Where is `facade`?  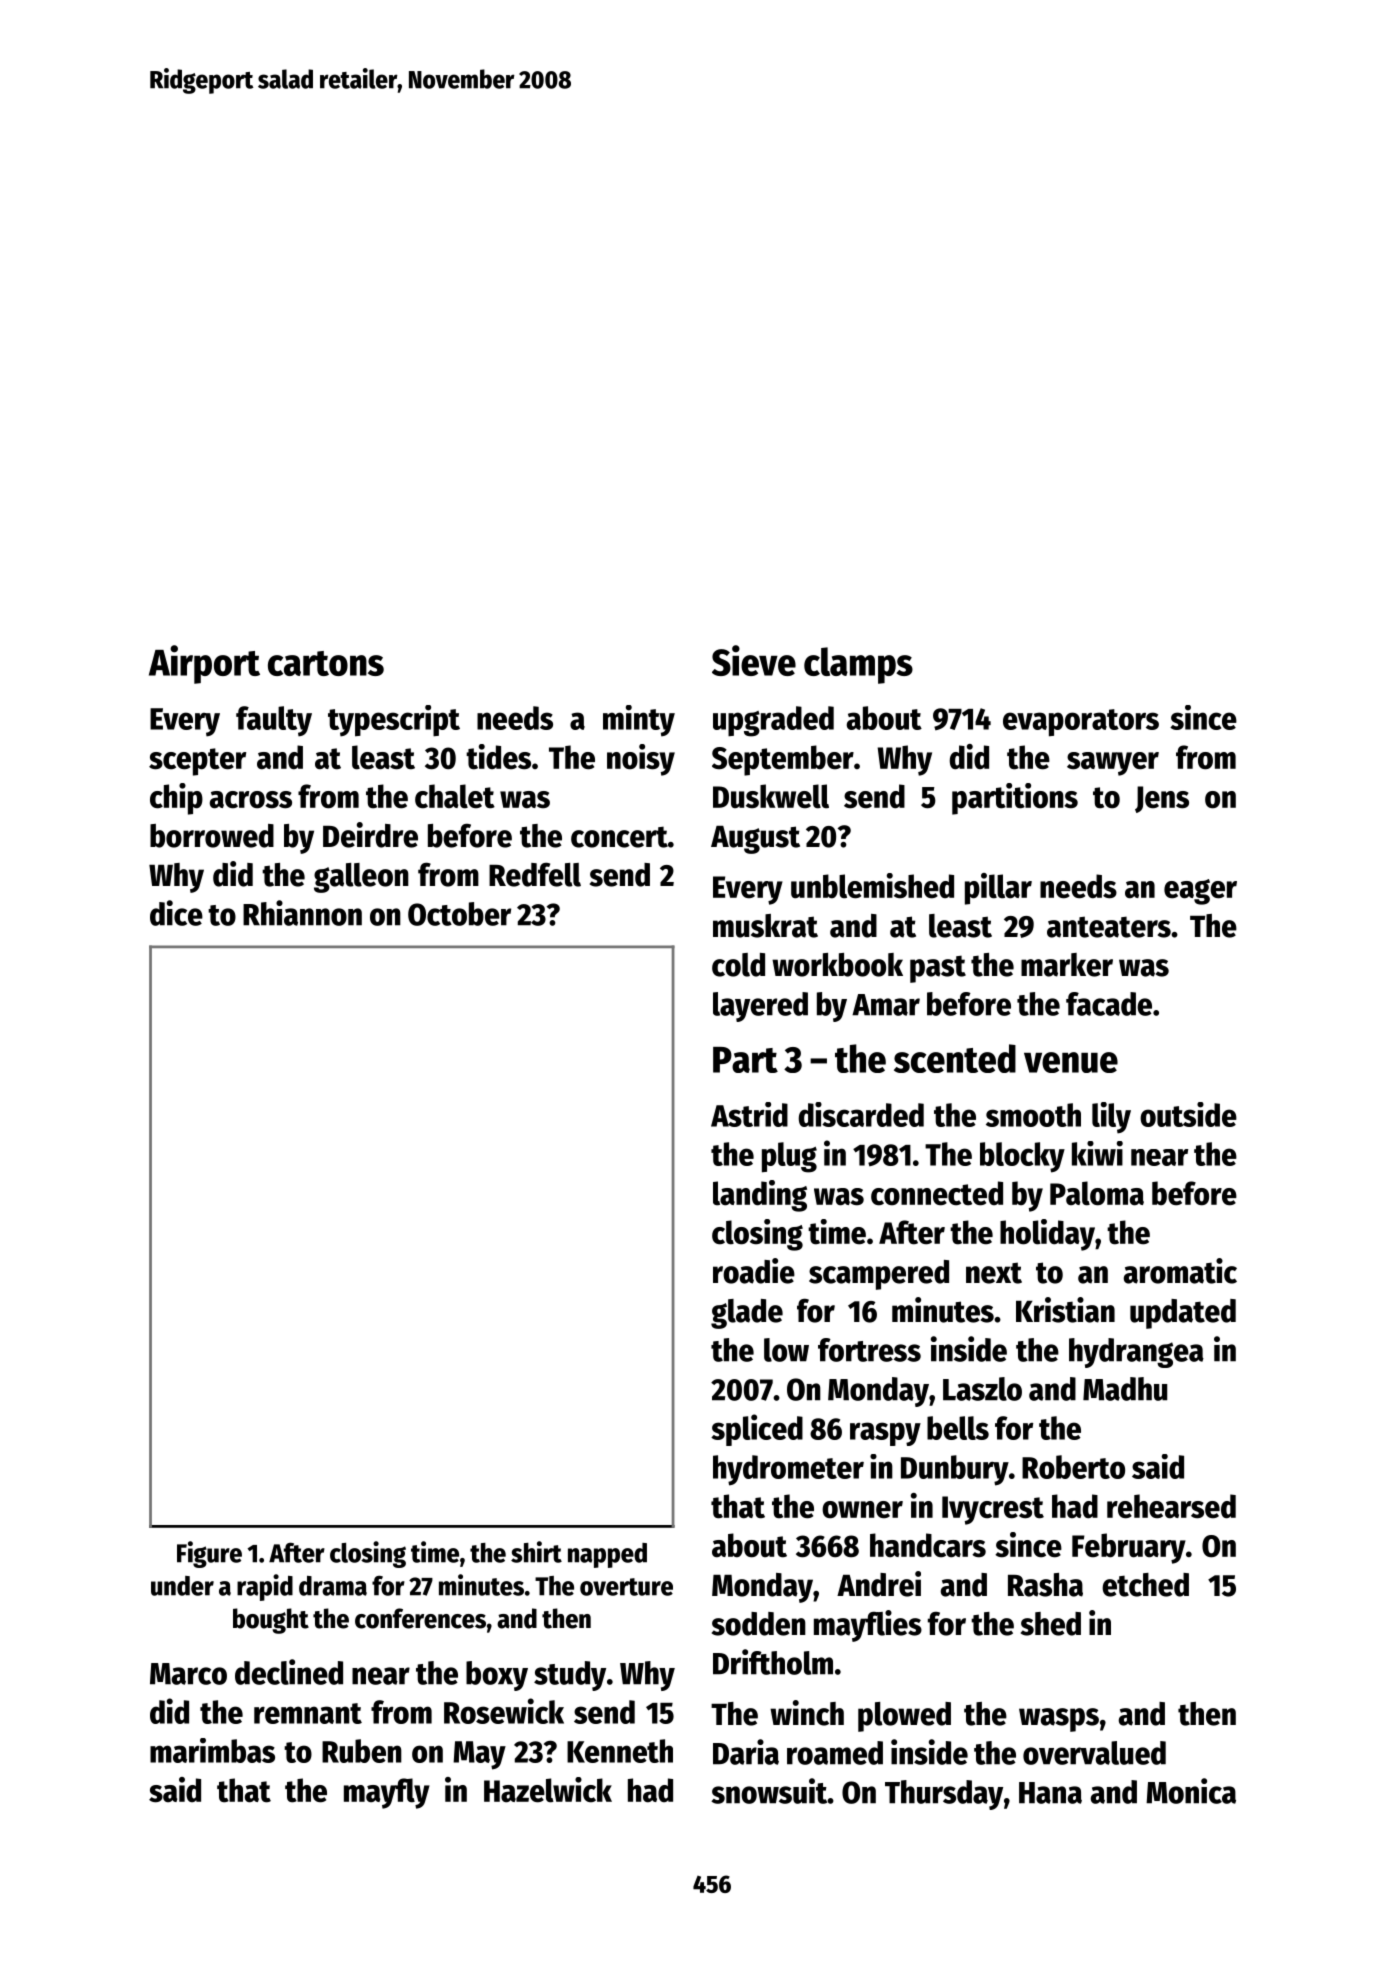 facade is located at coordinates (1109, 1004).
